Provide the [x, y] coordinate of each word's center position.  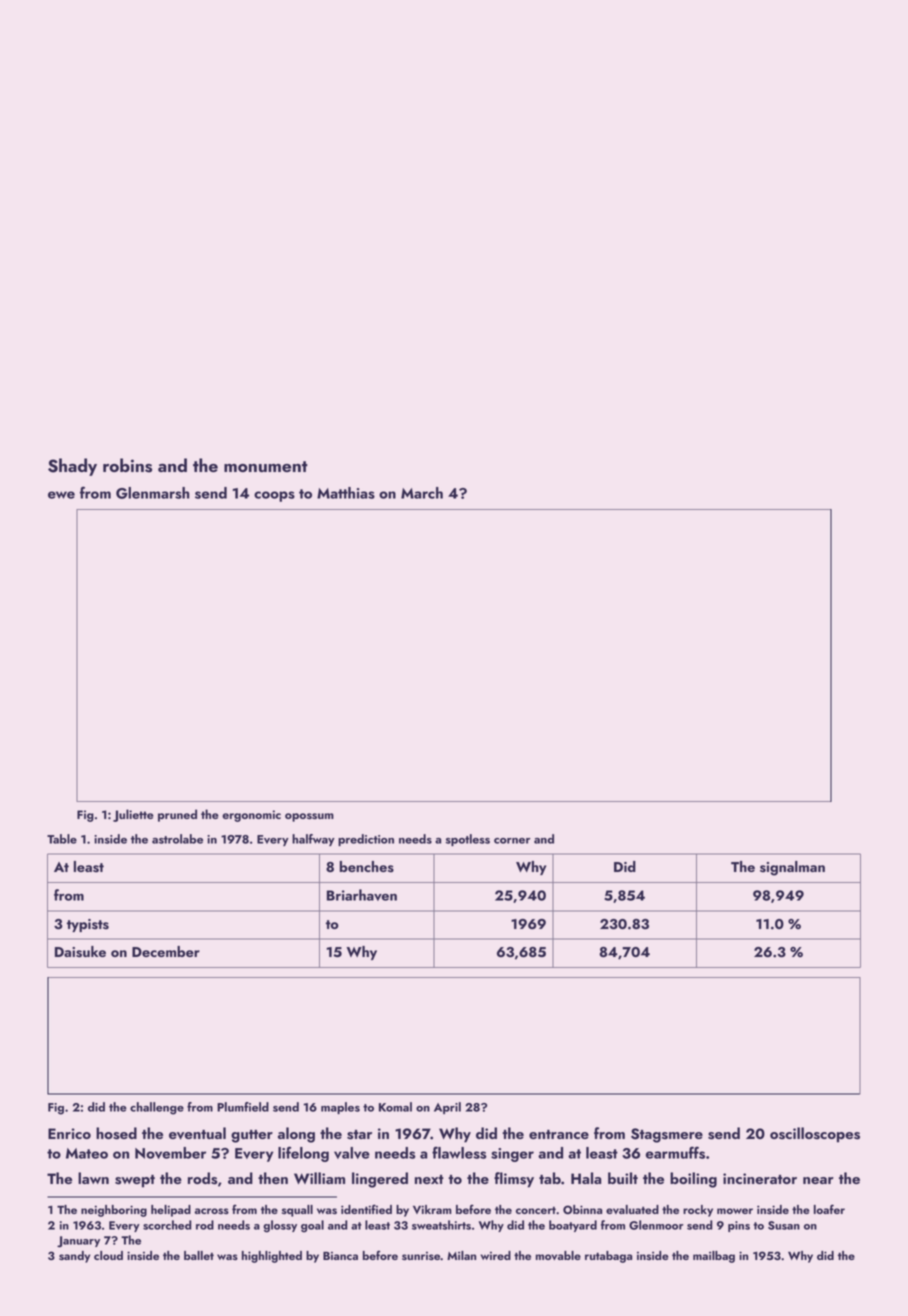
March [422, 493]
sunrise [421, 1256]
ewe [61, 495]
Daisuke [80, 952]
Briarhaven [362, 895]
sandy [74, 1257]
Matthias [346, 493]
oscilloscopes [815, 1135]
